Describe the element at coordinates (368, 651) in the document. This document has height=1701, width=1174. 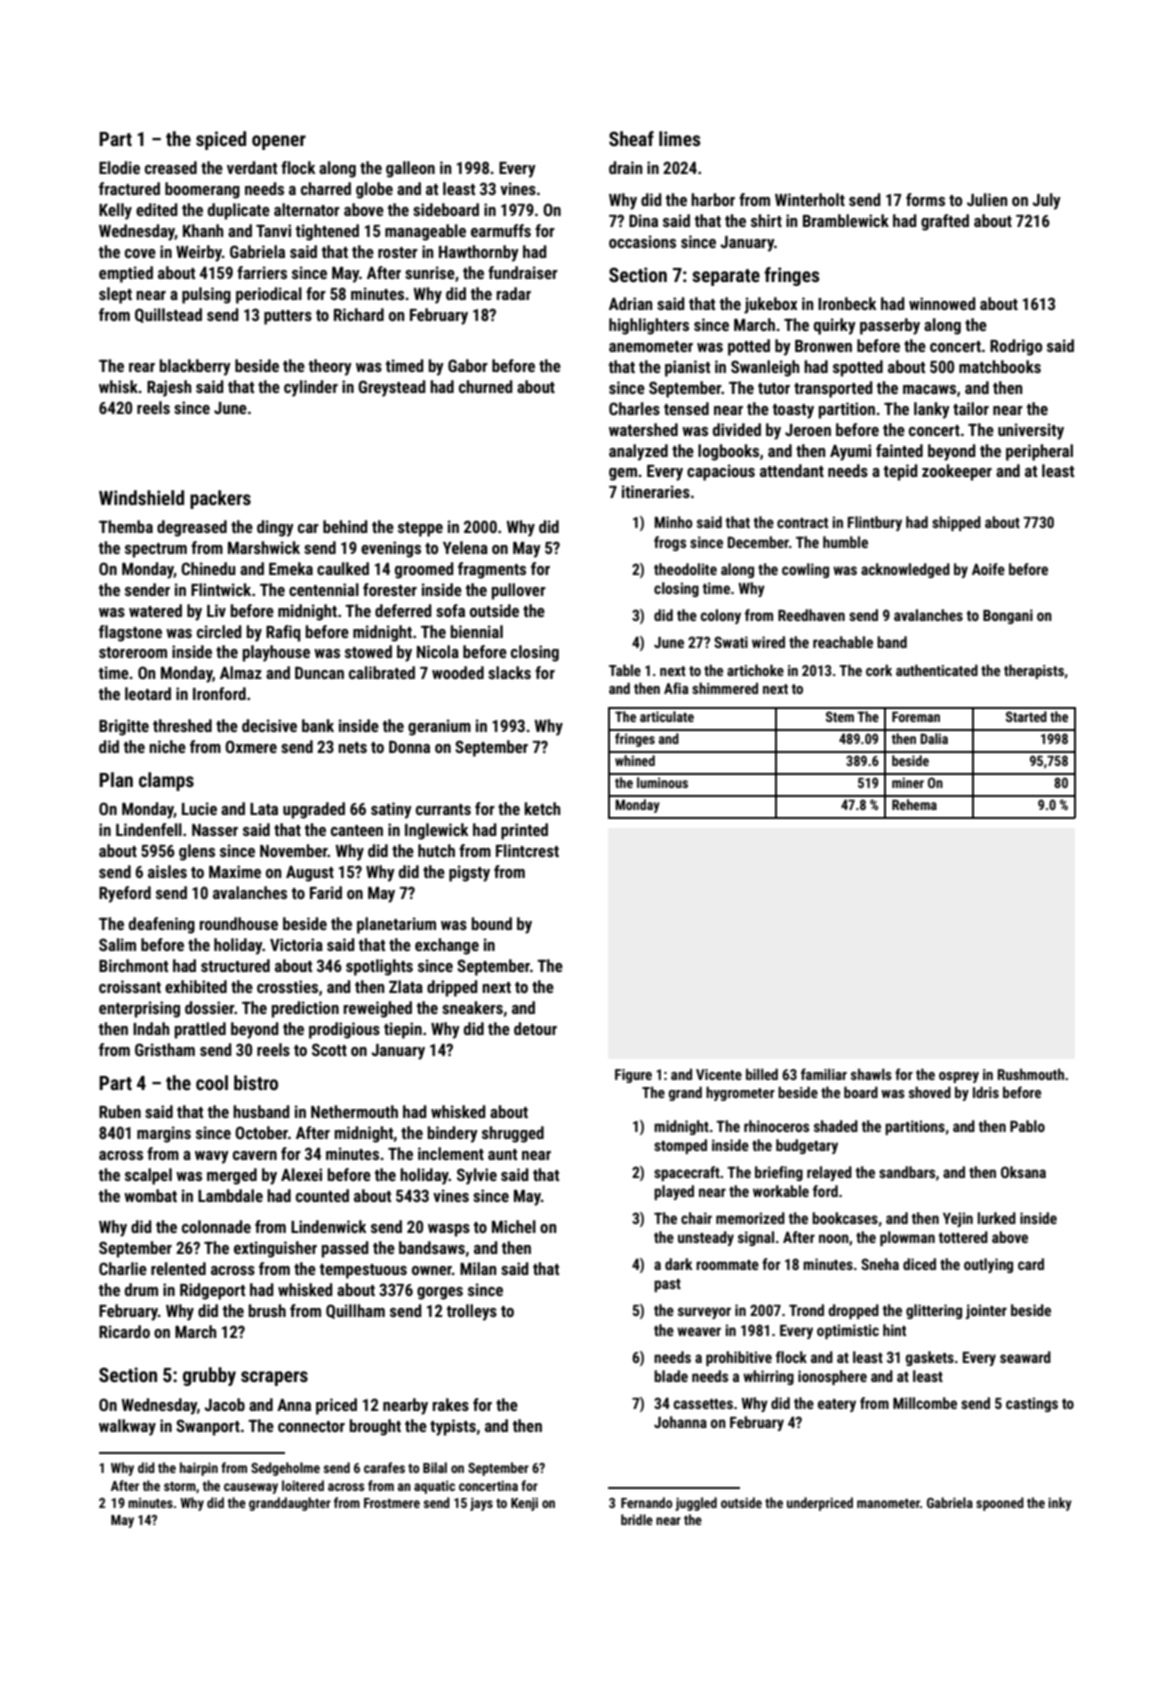
I see `stowed` at that location.
